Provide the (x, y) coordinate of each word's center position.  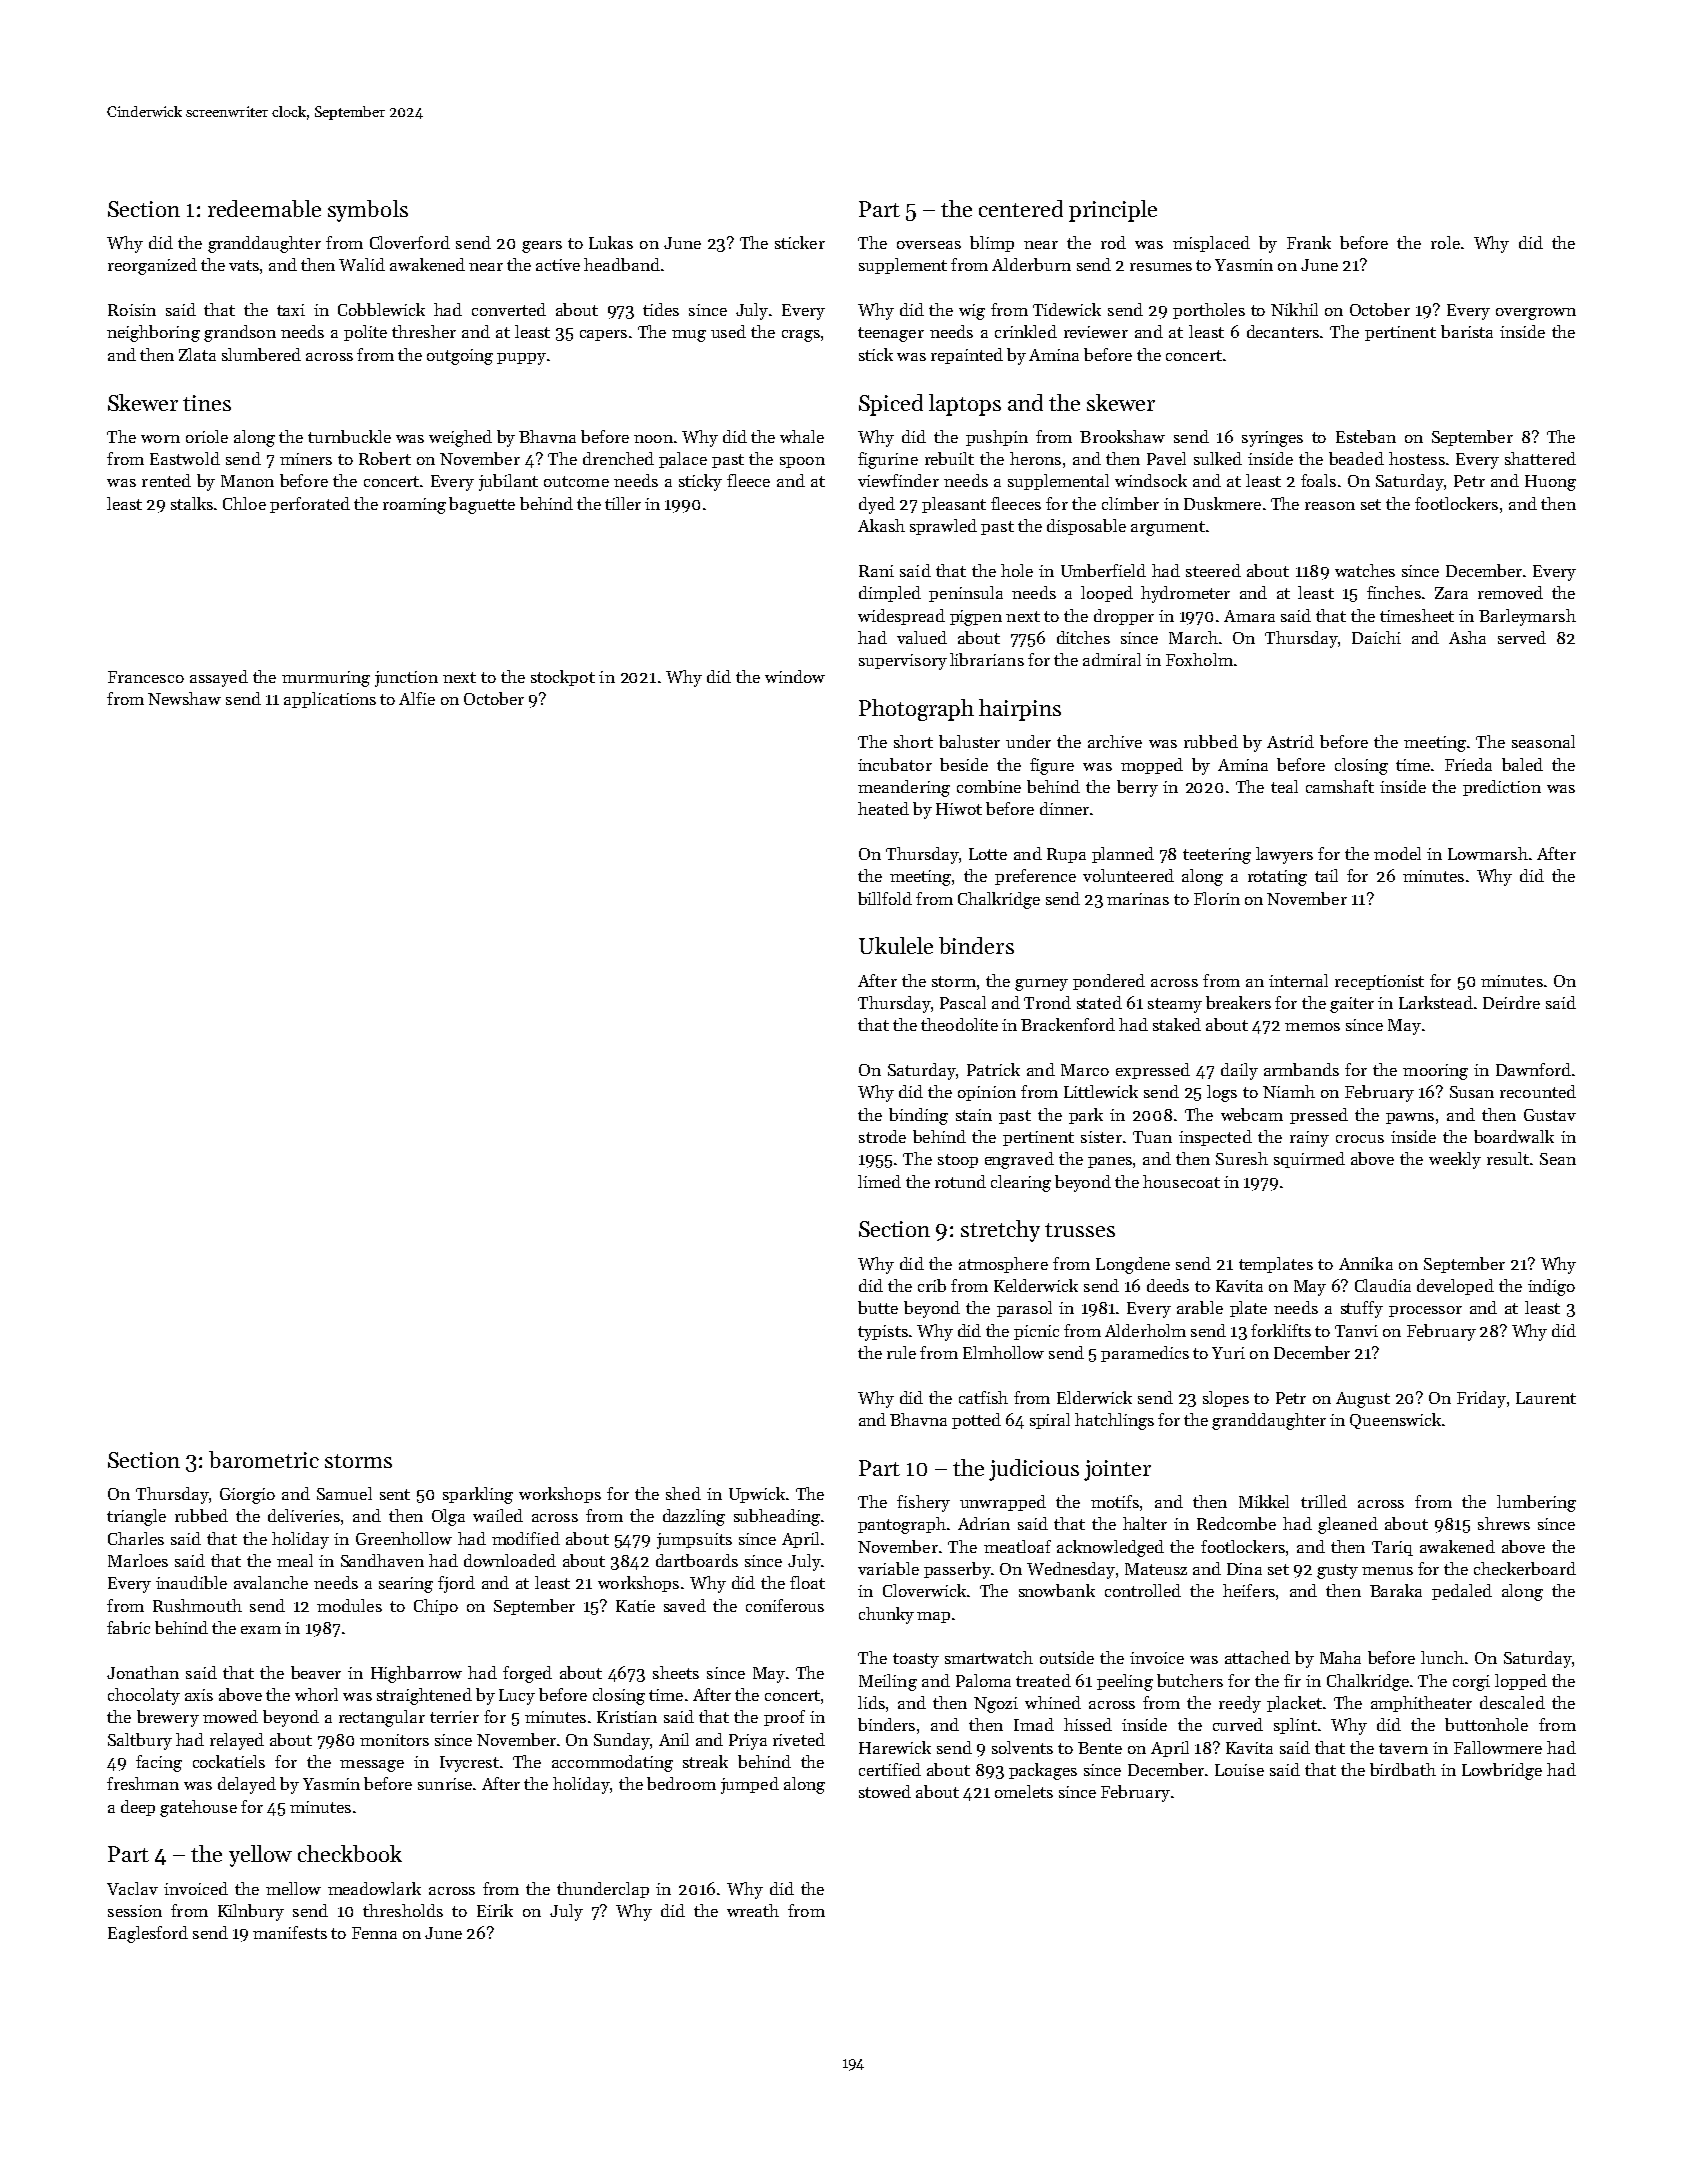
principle (1113, 211)
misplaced (1211, 244)
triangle (136, 1517)
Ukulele (896, 945)
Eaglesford (148, 1934)
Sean (1558, 1159)
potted (976, 1421)
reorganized (152, 266)
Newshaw (184, 698)
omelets (1024, 1791)
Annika (1366, 1263)
